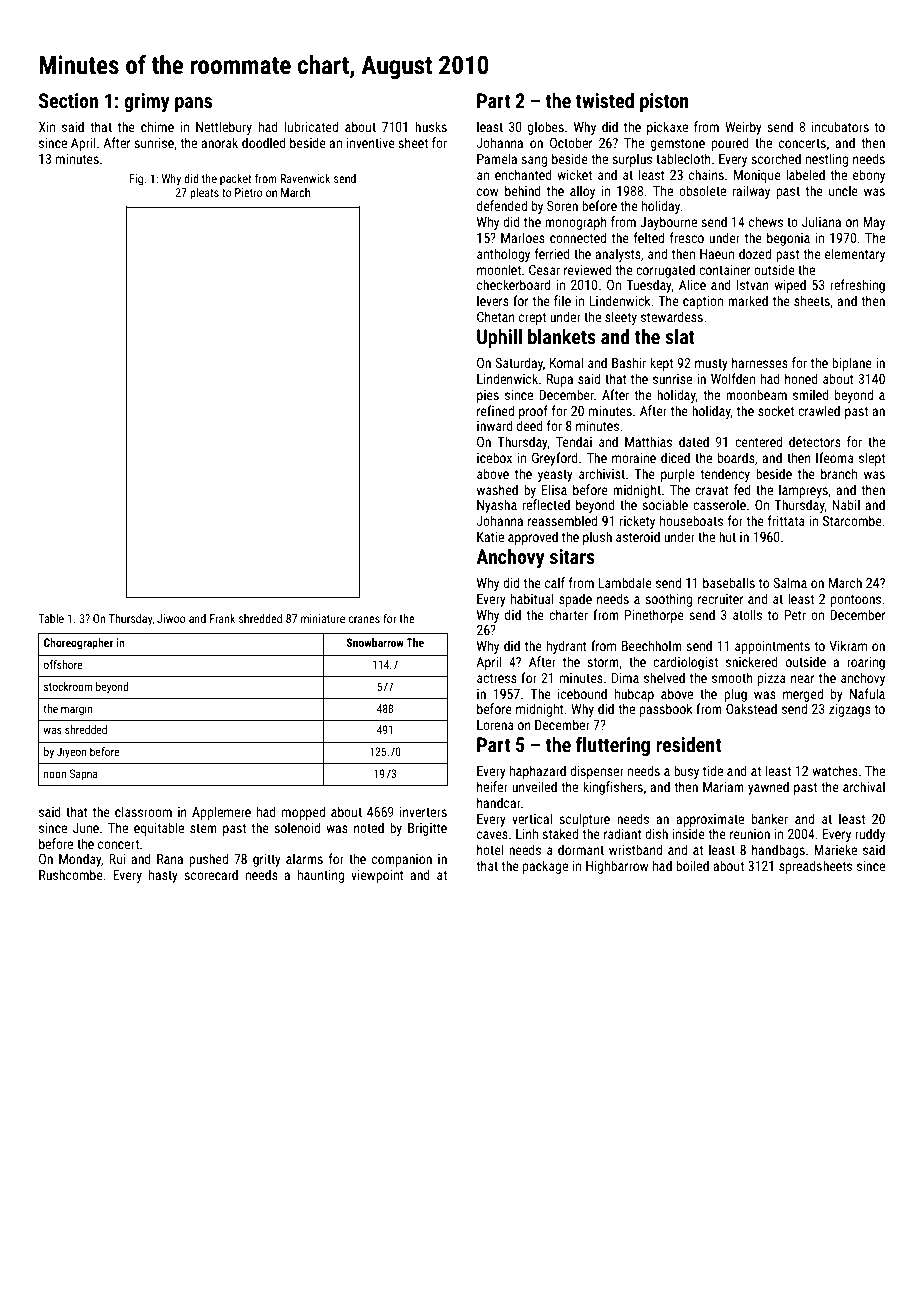 This screenshot has height=1308, width=924. I want to click on Snowbarrow, so click(375, 642).
